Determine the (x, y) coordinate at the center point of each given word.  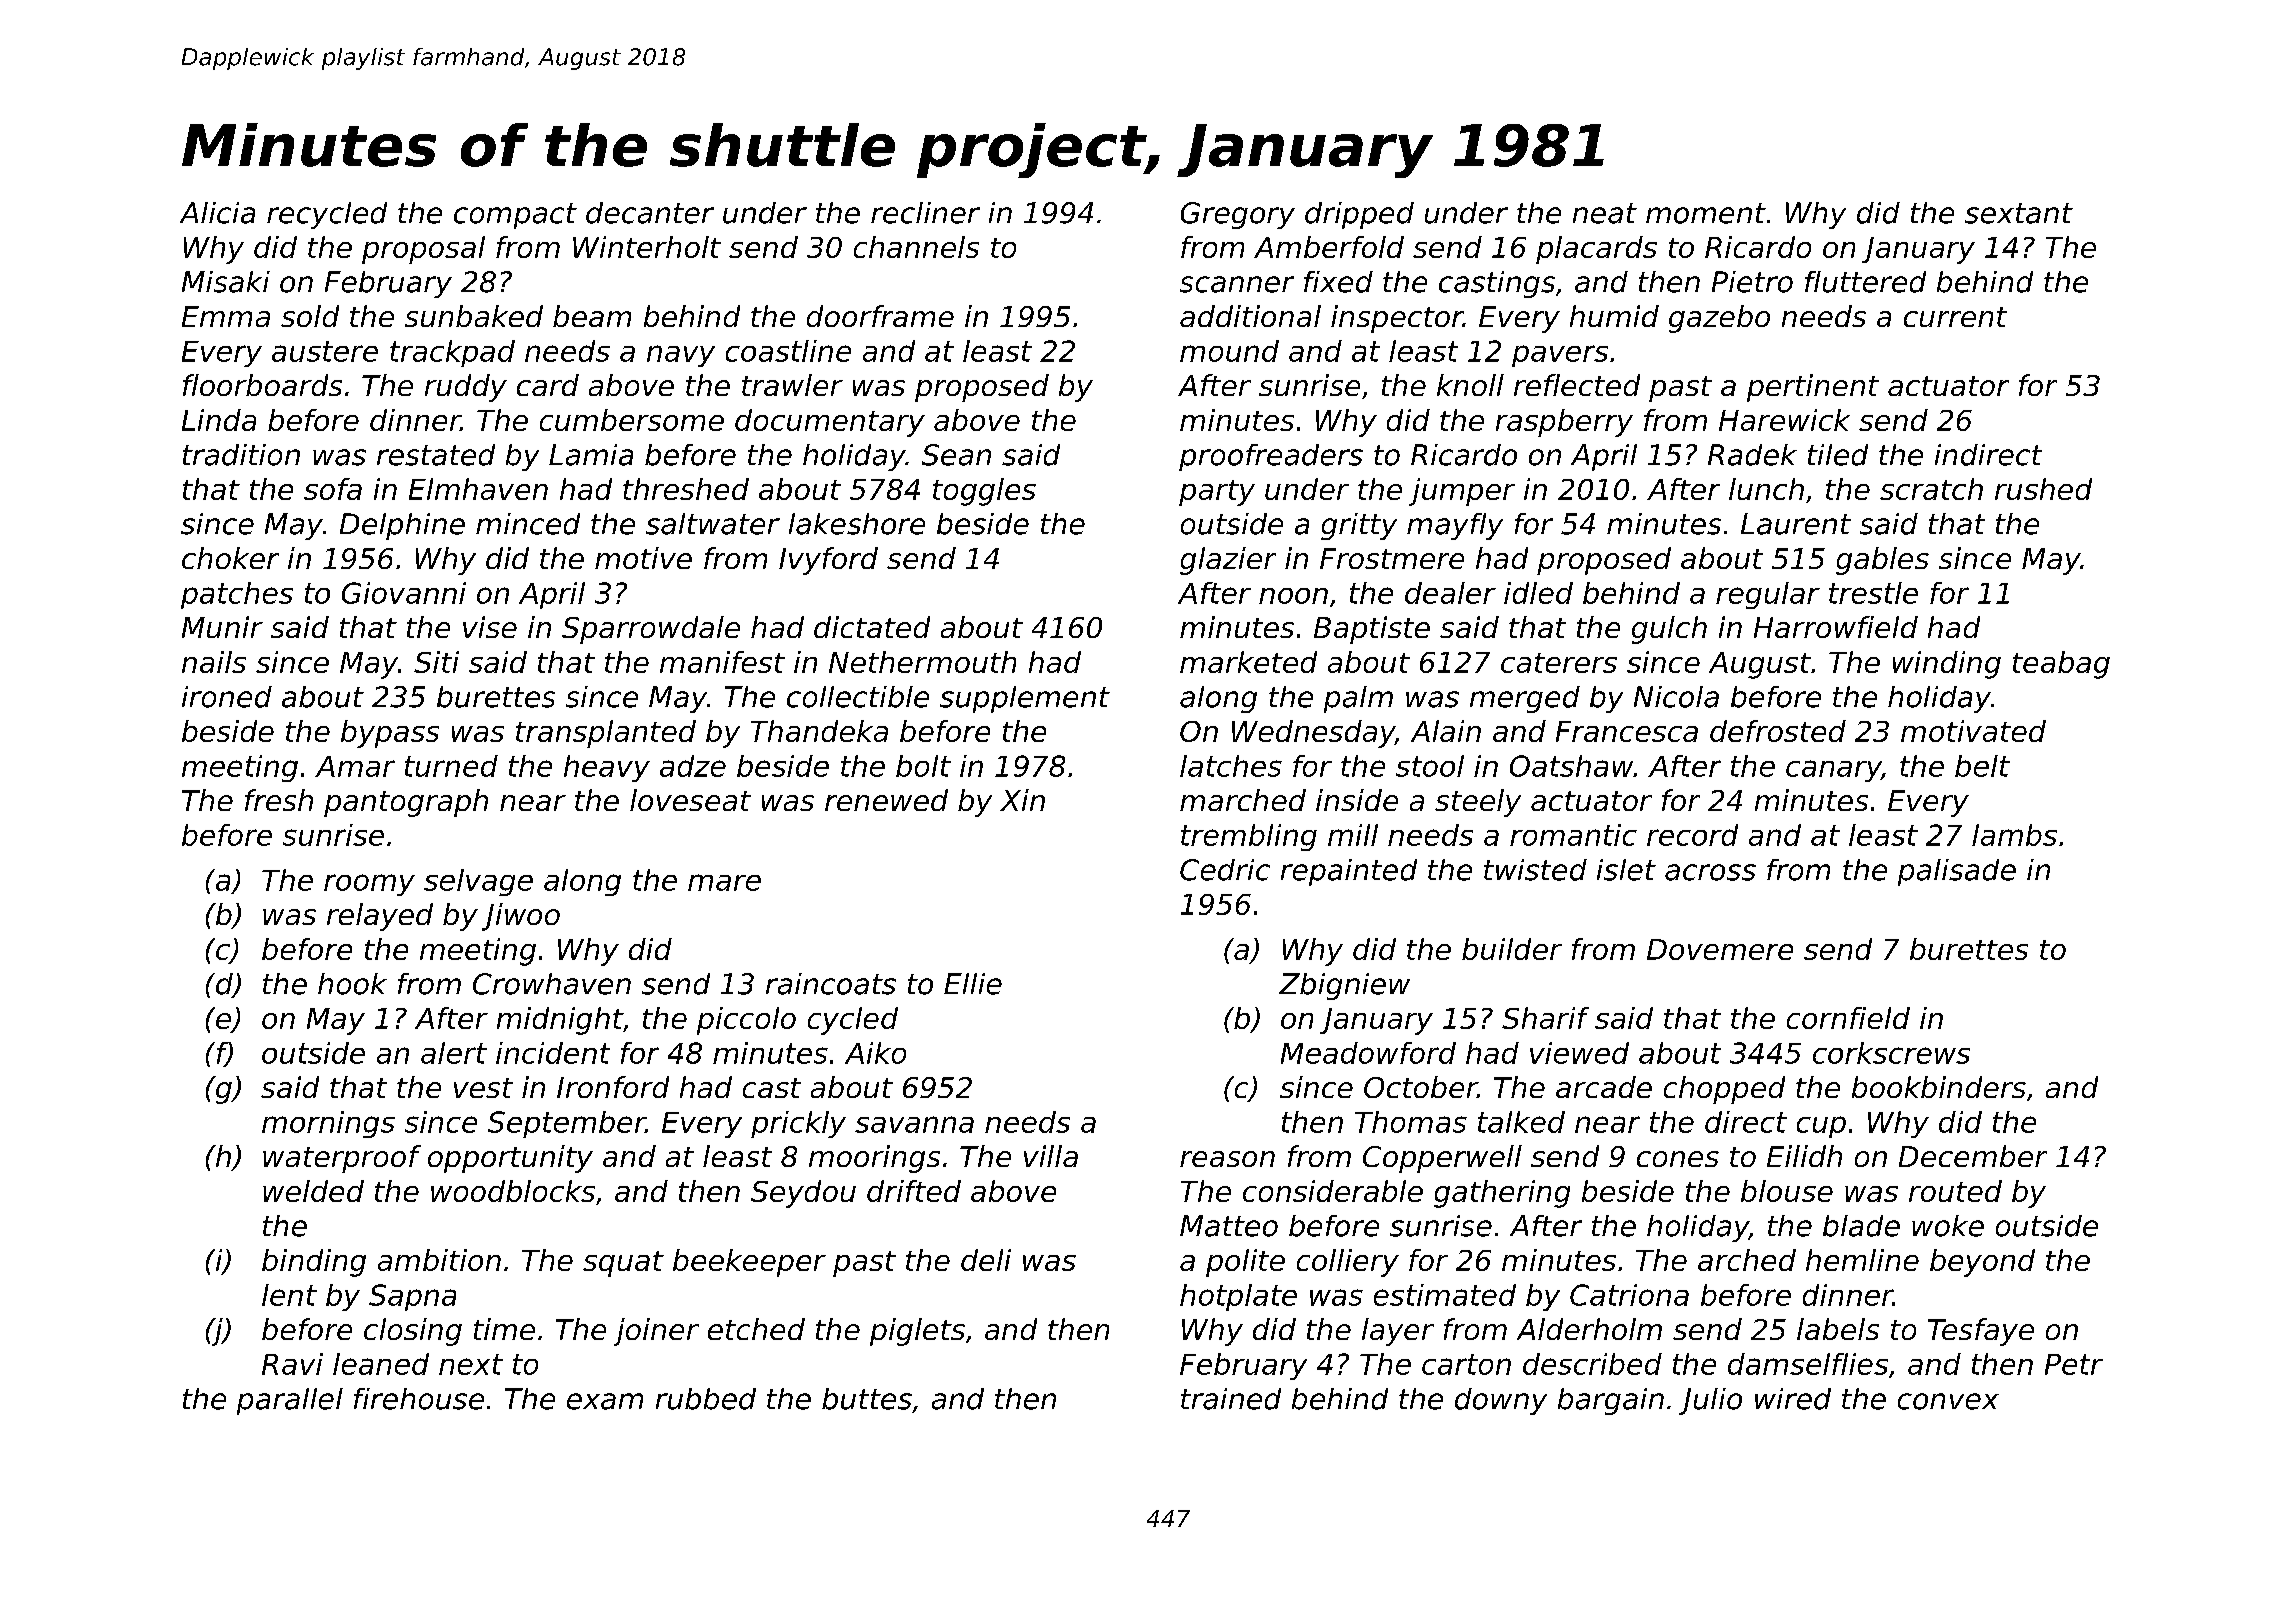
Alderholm (1589, 1329)
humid (1614, 316)
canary (1834, 771)
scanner (1237, 284)
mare (724, 882)
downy (1501, 1401)
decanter (650, 213)
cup (1821, 1127)
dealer (1450, 593)
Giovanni (404, 593)
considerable (1333, 1191)
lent (289, 1295)
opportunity (510, 1159)
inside (1357, 800)
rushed (2043, 489)
